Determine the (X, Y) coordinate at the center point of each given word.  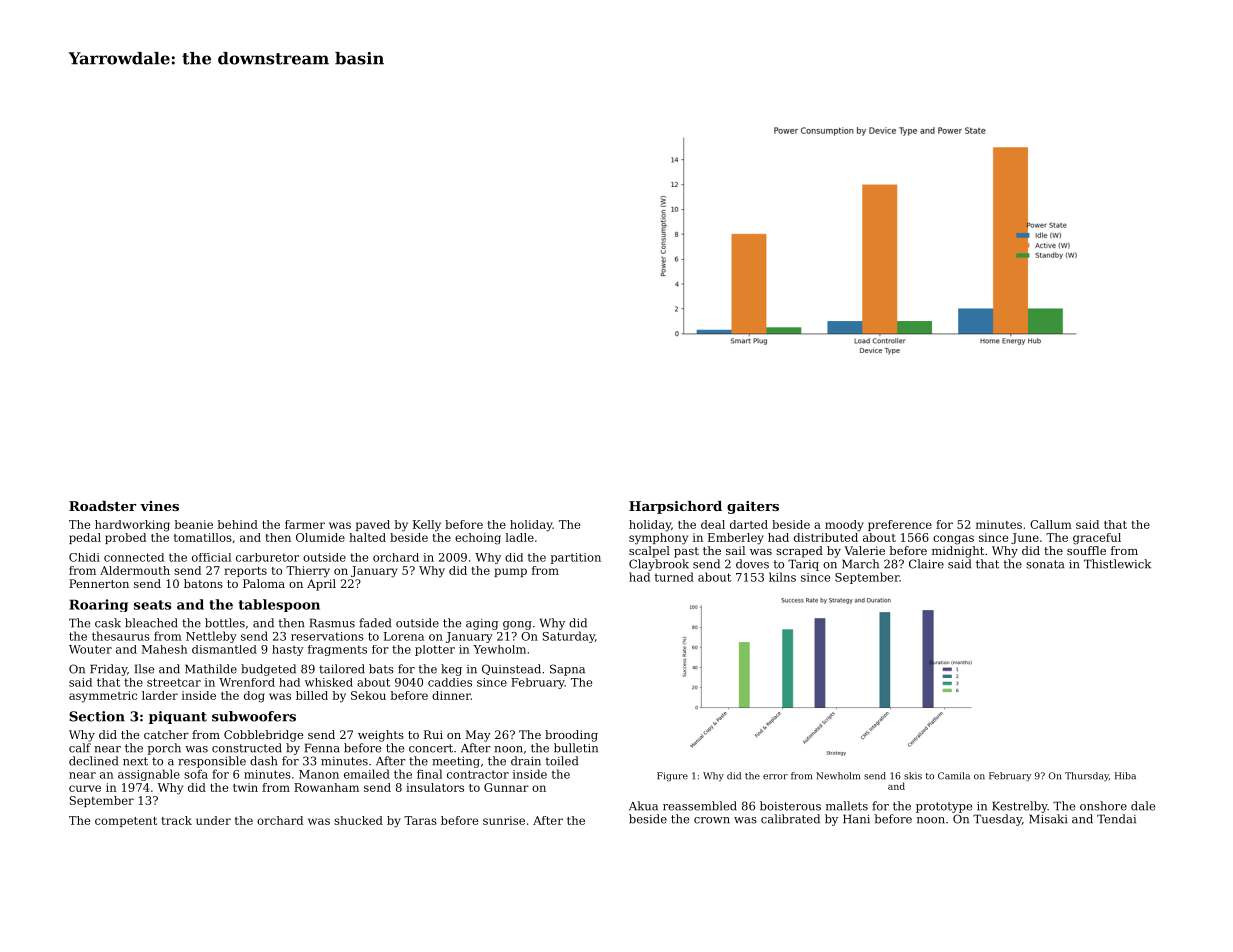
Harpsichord (675, 507)
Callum (1051, 524)
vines (159, 506)
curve (85, 788)
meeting (456, 762)
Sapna (567, 670)
